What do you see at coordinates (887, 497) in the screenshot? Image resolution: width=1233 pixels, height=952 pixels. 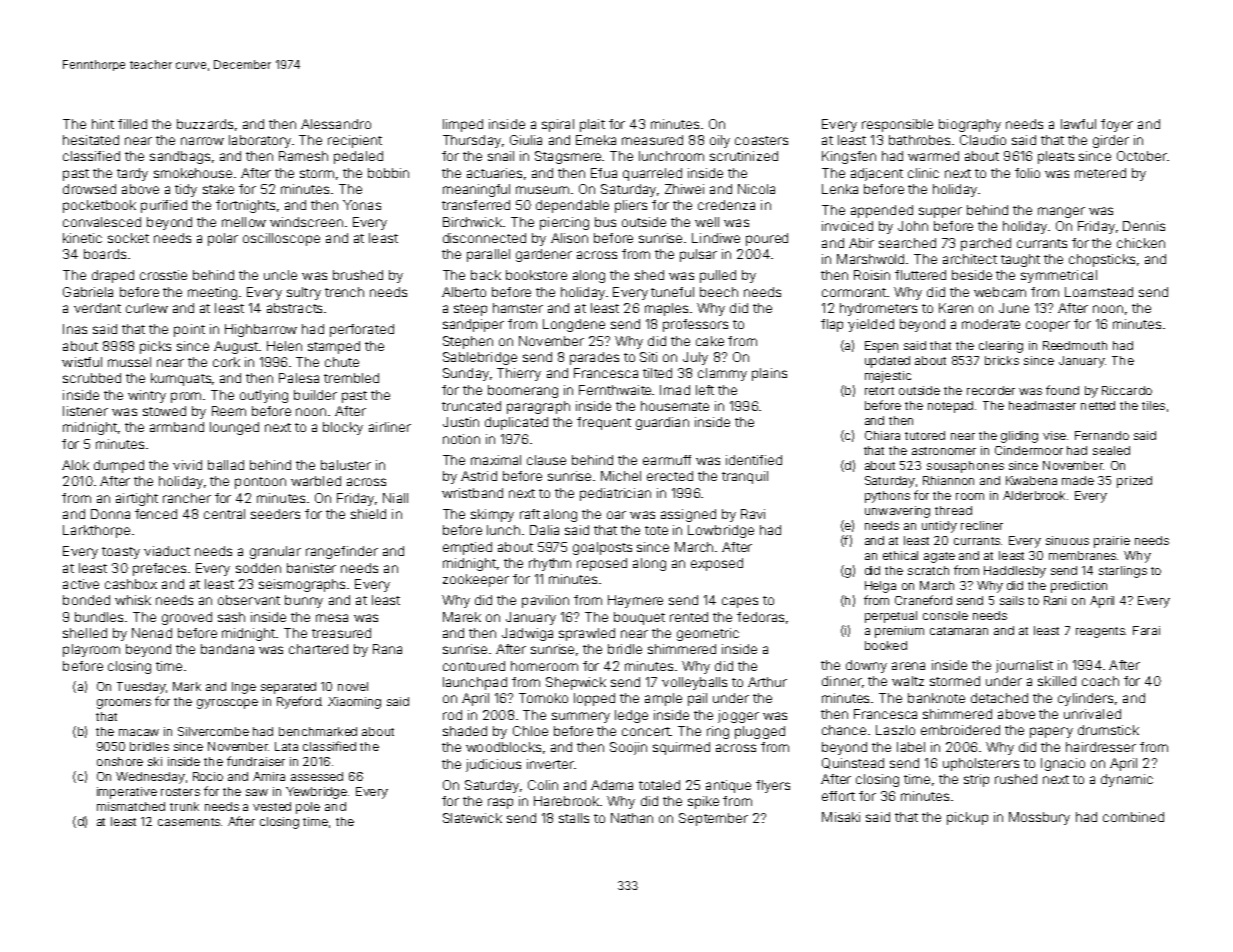 I see `pythons` at bounding box center [887, 497].
